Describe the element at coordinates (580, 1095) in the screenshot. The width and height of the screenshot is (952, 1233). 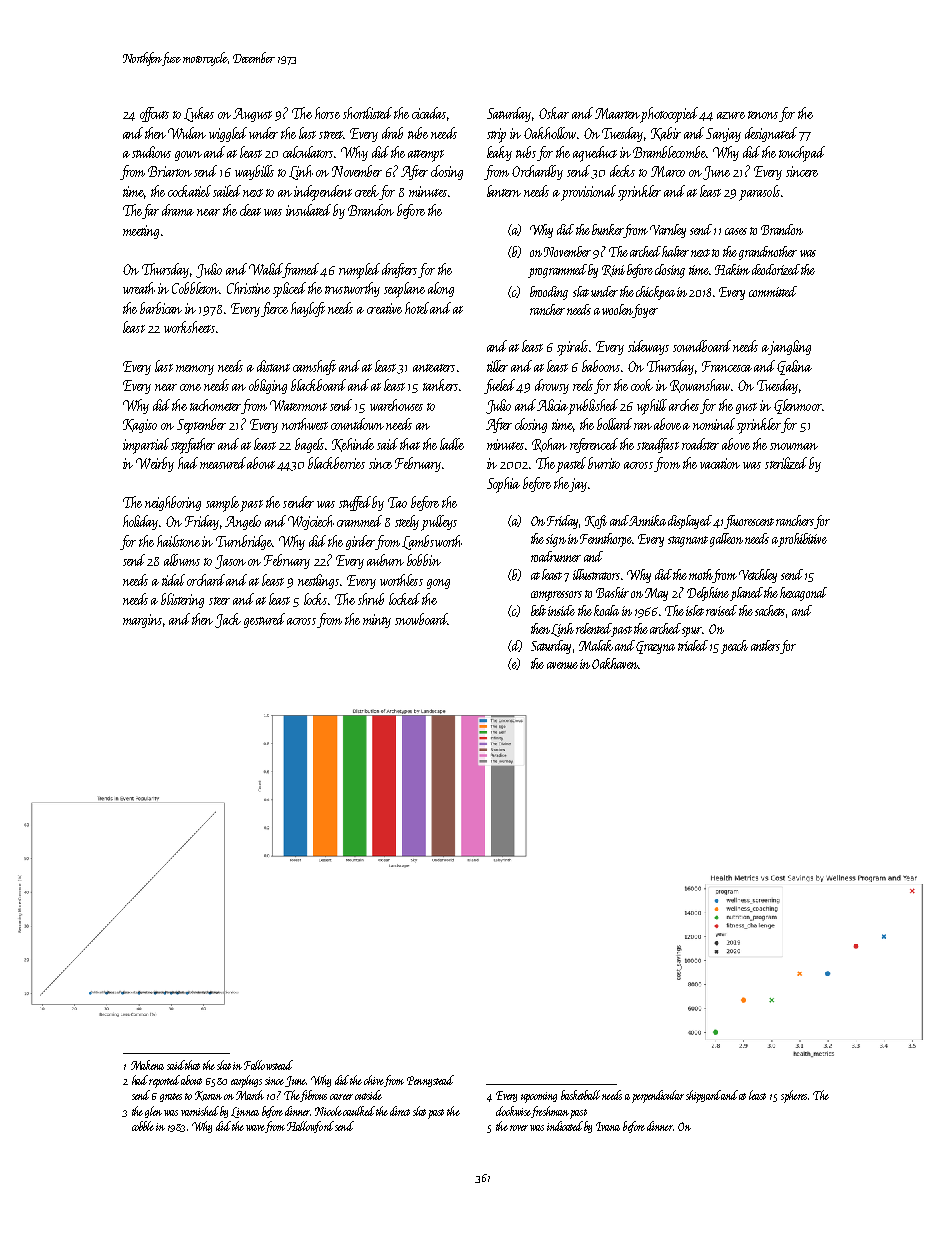
I see `basketball` at that location.
